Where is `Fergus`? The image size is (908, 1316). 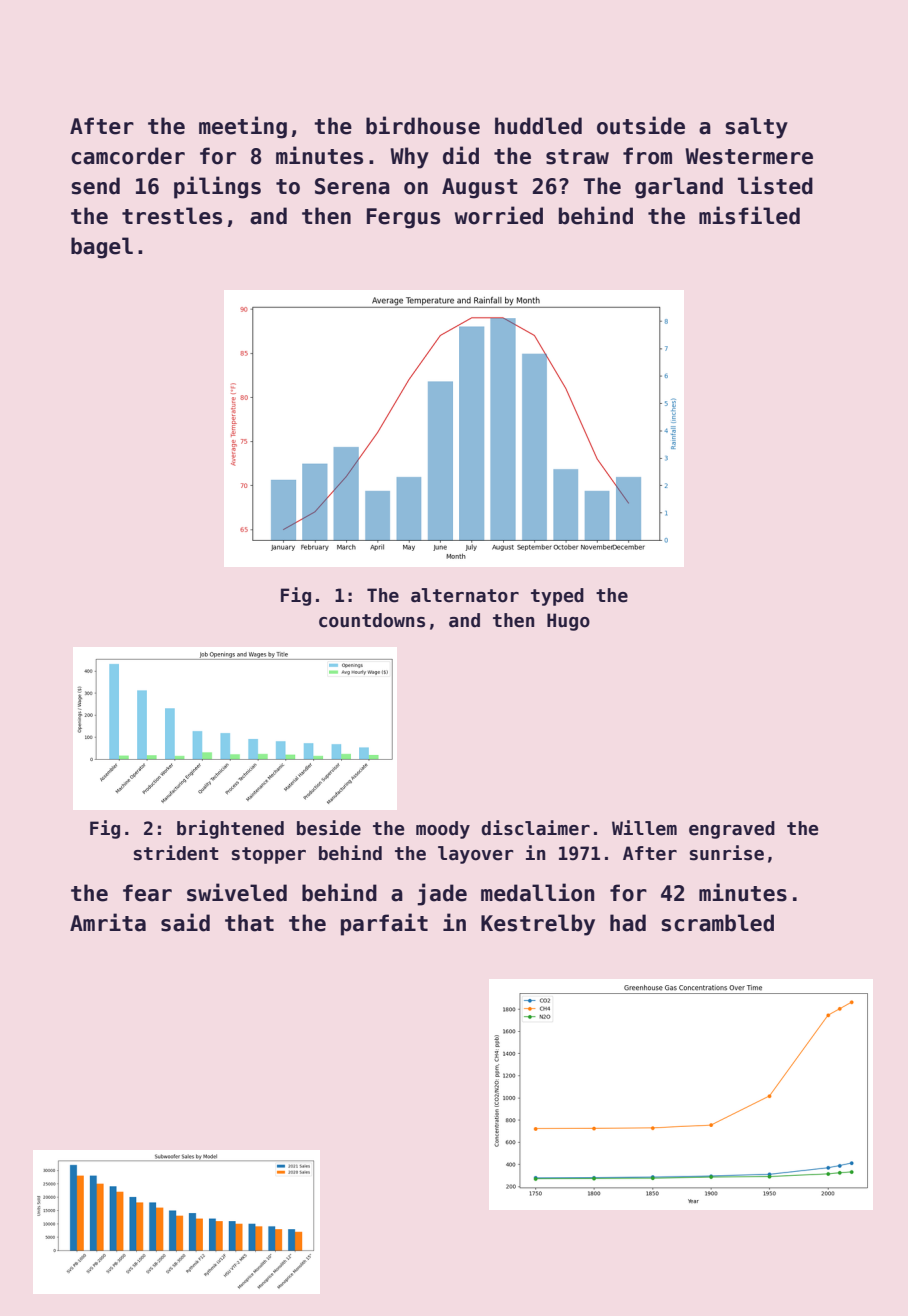 Fergus is located at coordinates (403, 218).
